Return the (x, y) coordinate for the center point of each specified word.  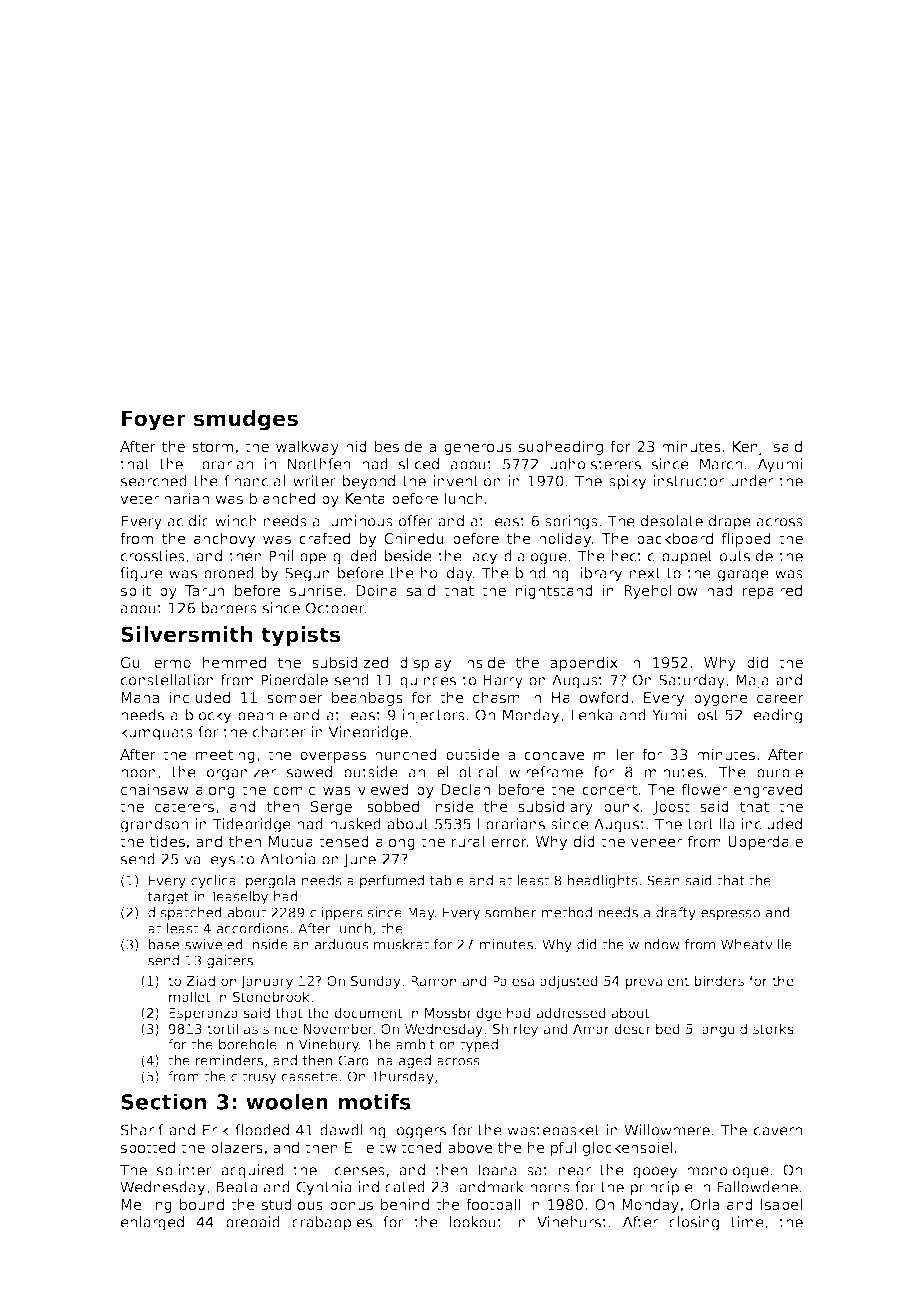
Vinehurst (572, 1222)
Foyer (154, 420)
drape (730, 522)
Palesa (513, 980)
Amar (591, 1029)
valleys (209, 860)
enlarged (152, 1223)
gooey (655, 1173)
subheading (561, 447)
